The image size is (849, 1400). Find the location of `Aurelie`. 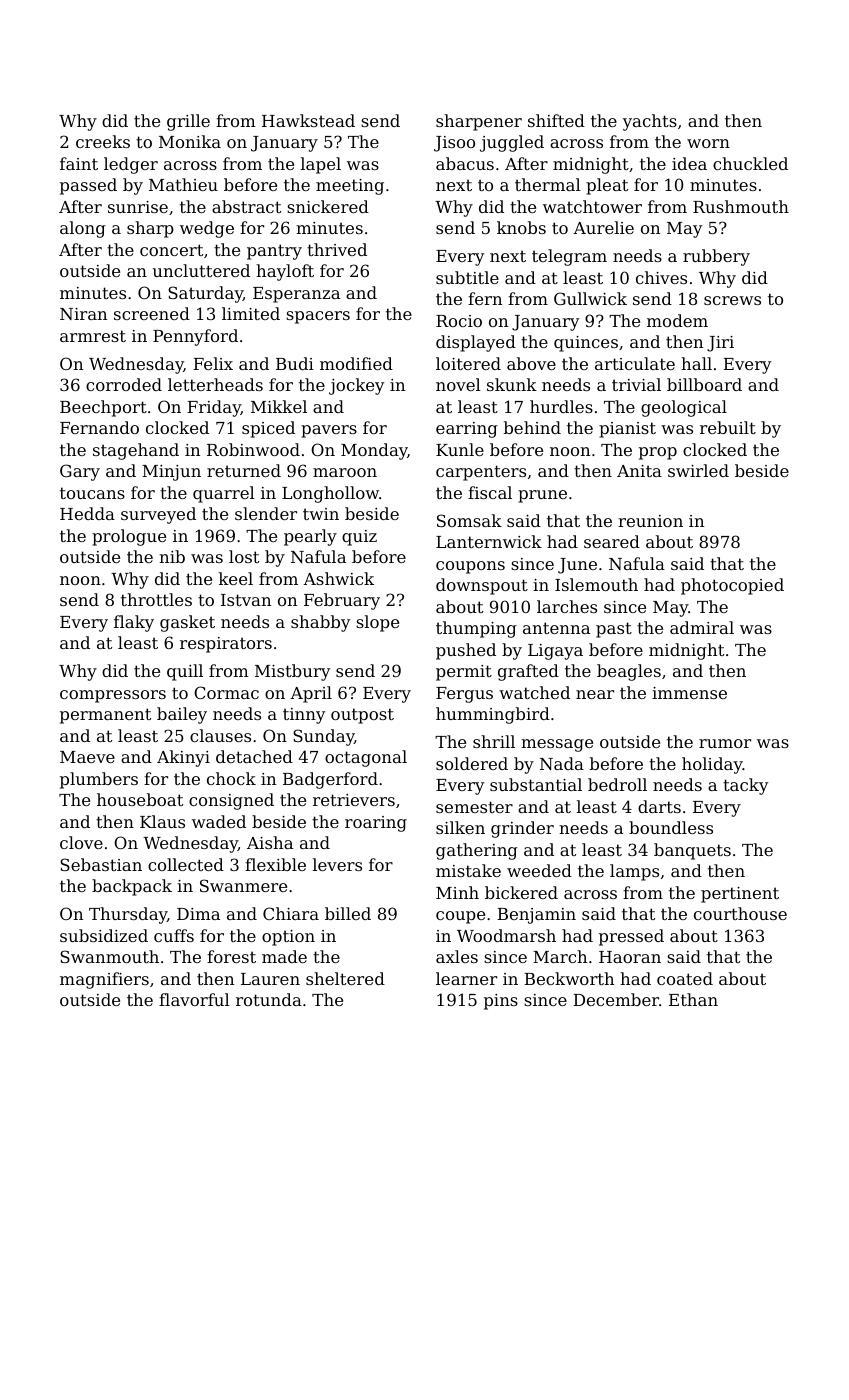

Aurelie is located at coordinates (603, 227).
